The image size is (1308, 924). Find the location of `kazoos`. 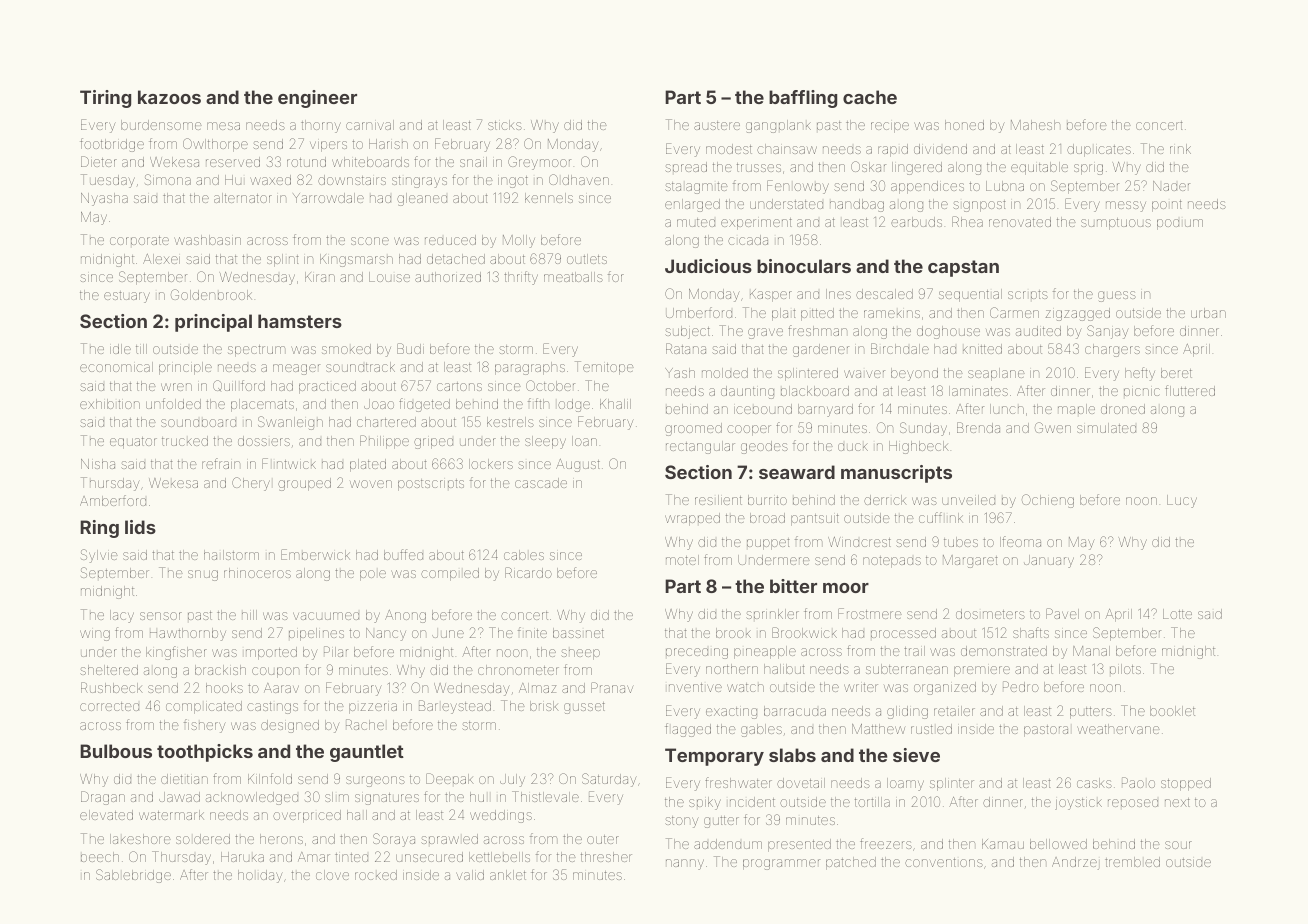

kazoos is located at coordinates (169, 97).
